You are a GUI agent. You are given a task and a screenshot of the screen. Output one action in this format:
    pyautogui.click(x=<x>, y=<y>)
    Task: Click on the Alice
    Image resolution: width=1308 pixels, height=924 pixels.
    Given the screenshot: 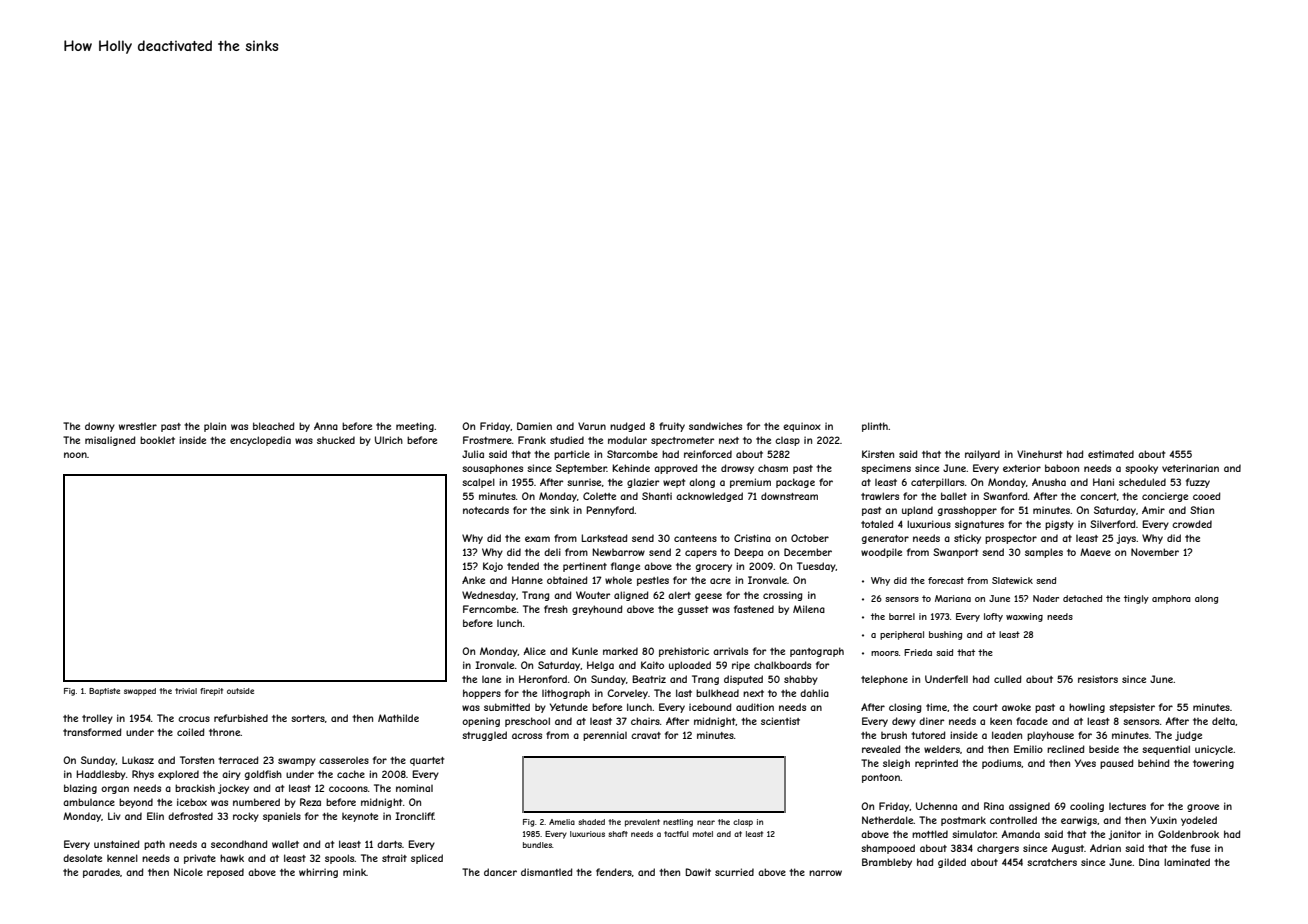 What is the action you would take?
    pyautogui.click(x=535, y=651)
